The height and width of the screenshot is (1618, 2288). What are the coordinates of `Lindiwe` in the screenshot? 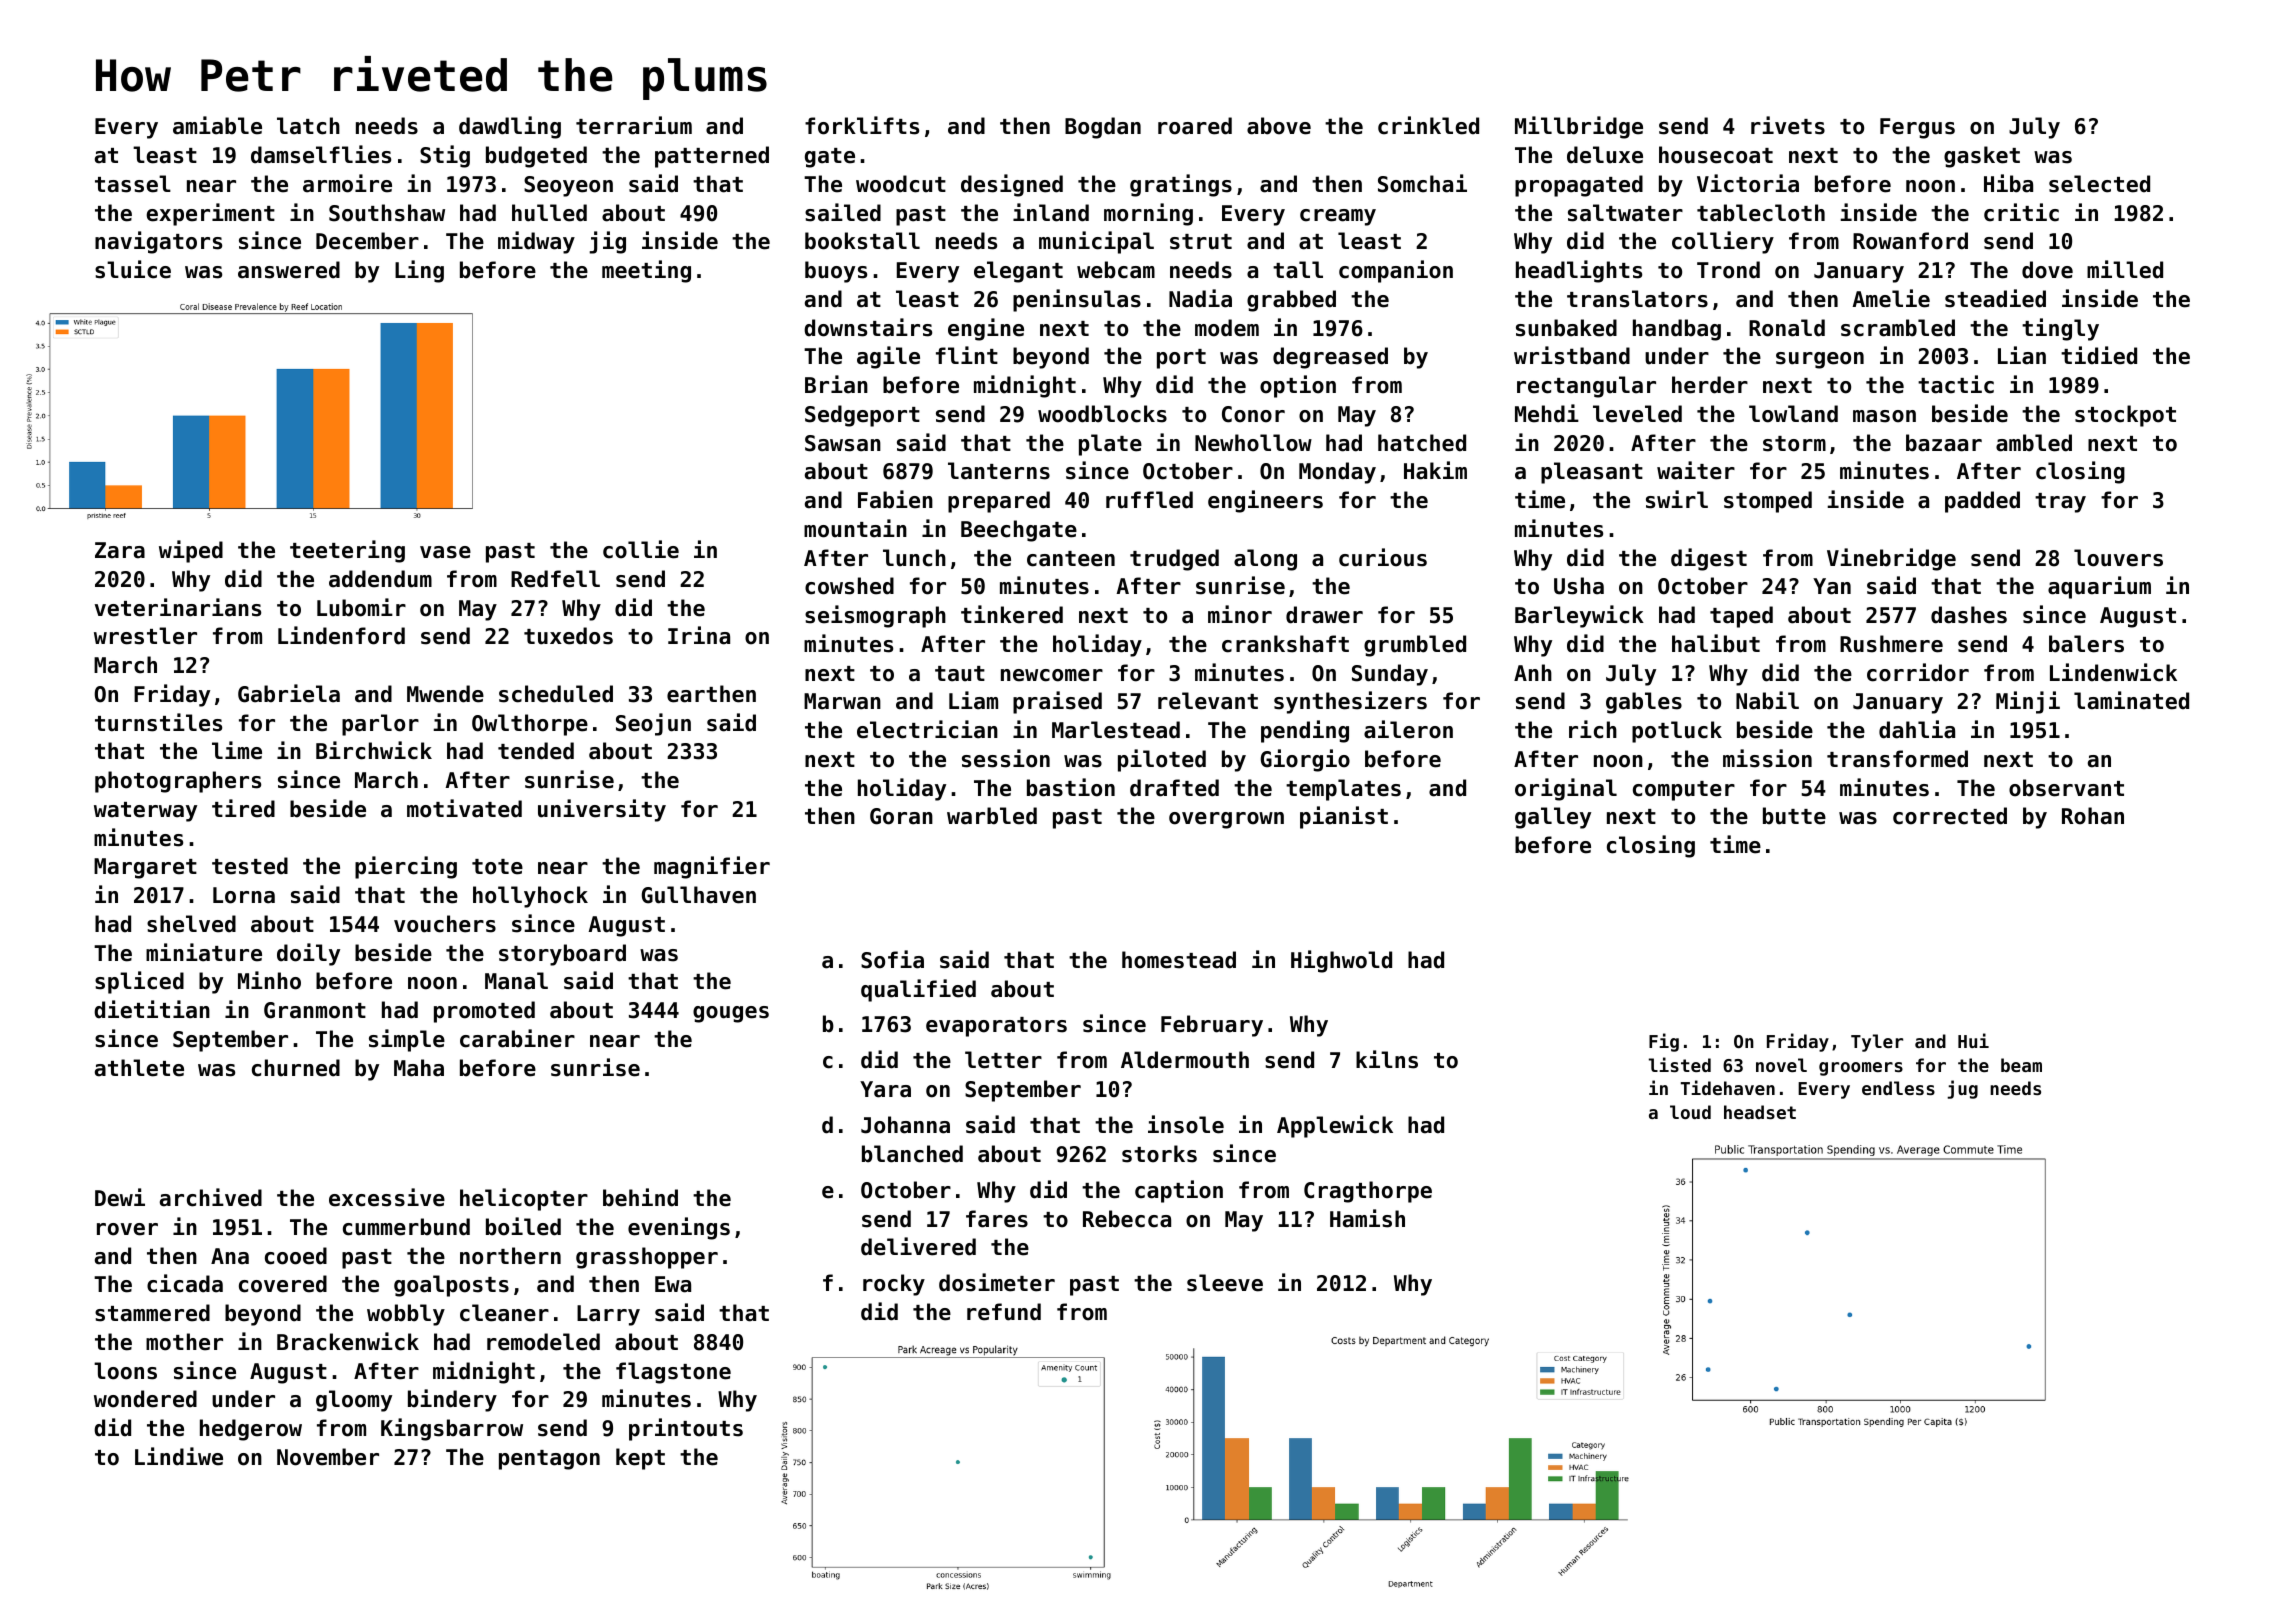 It's located at (179, 1456).
